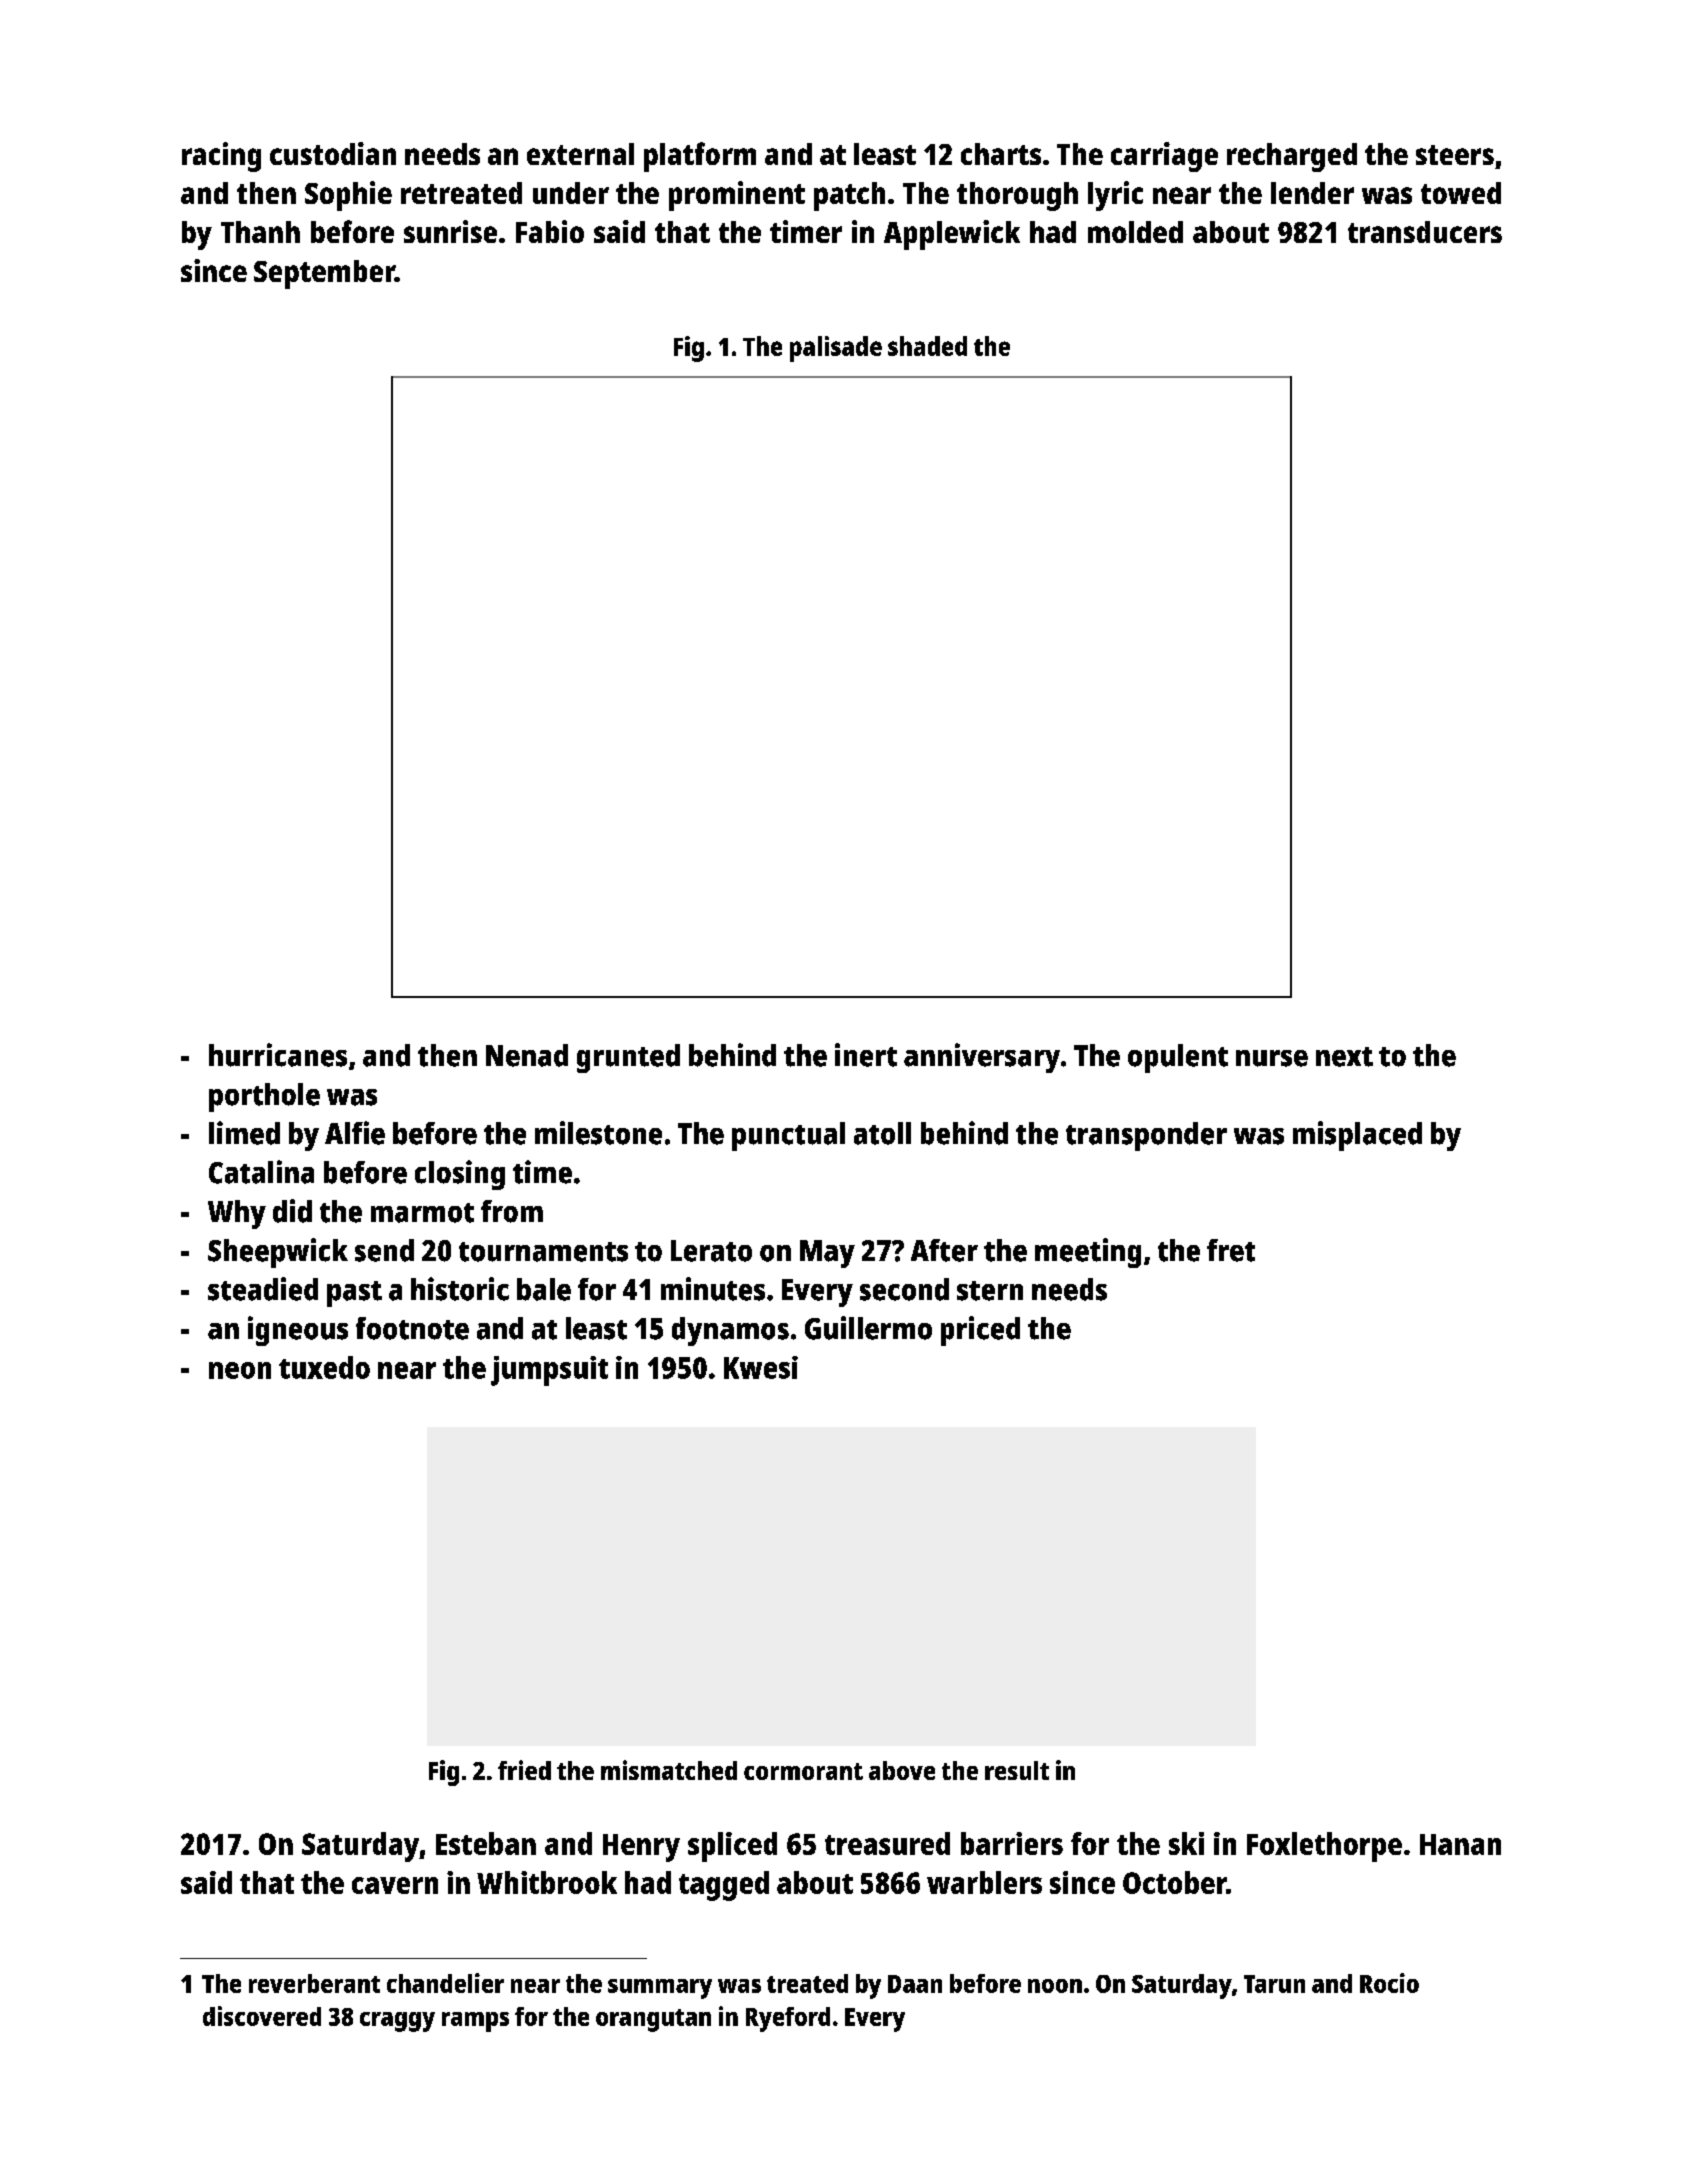 This page has height=2178, width=1683. I want to click on porthole, so click(264, 1097).
